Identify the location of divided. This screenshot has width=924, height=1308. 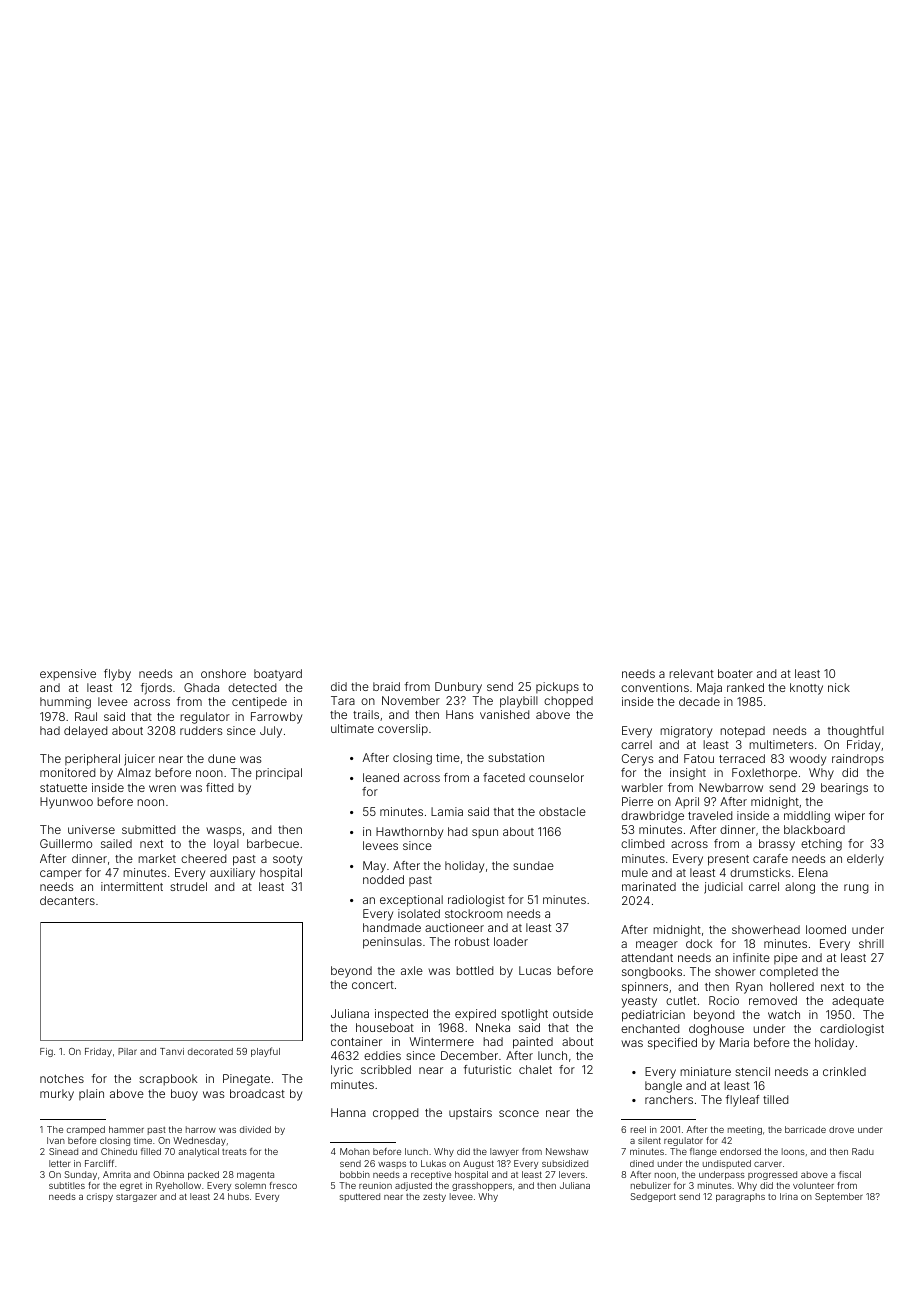
(255, 1129).
